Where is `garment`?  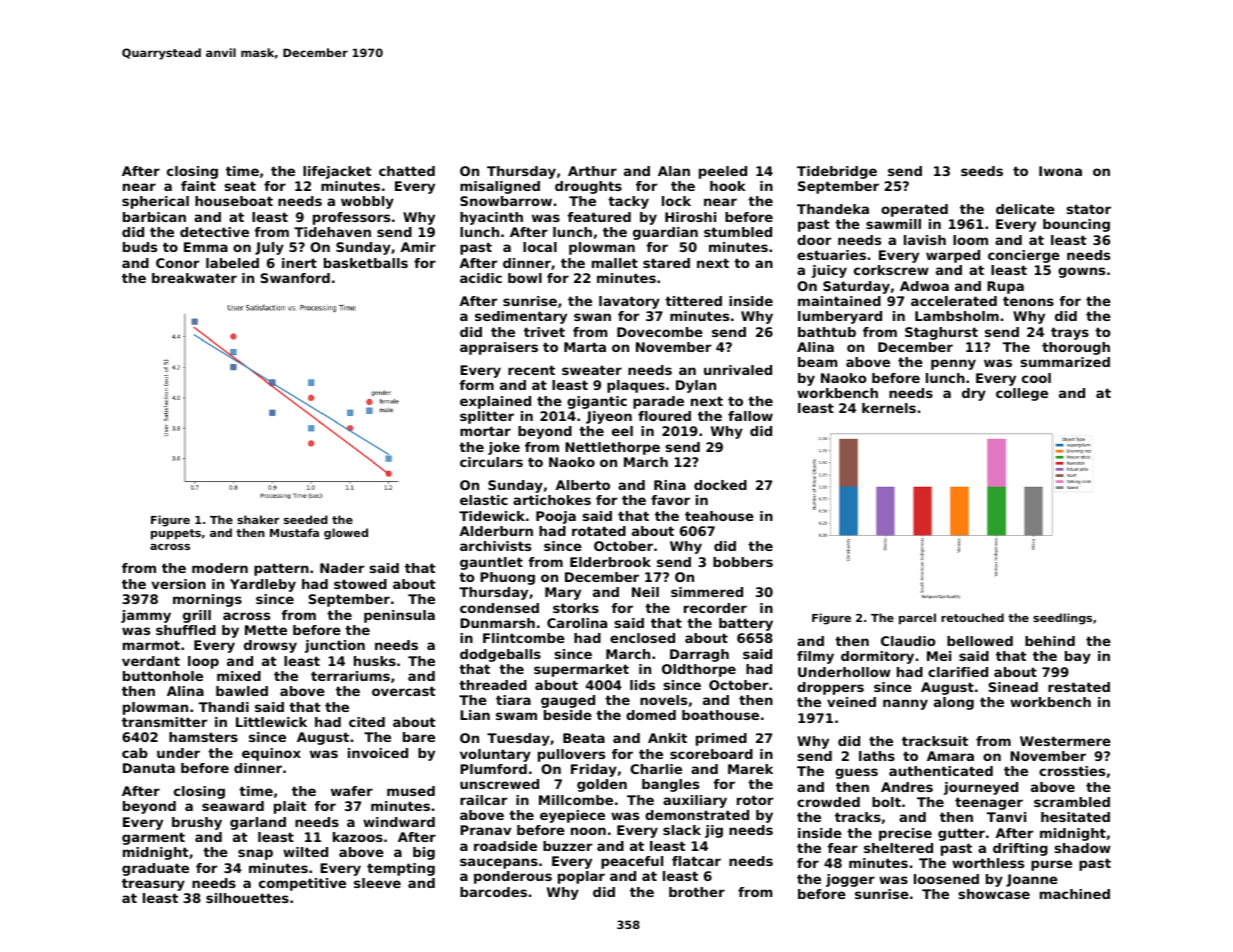
garment is located at coordinates (153, 838).
